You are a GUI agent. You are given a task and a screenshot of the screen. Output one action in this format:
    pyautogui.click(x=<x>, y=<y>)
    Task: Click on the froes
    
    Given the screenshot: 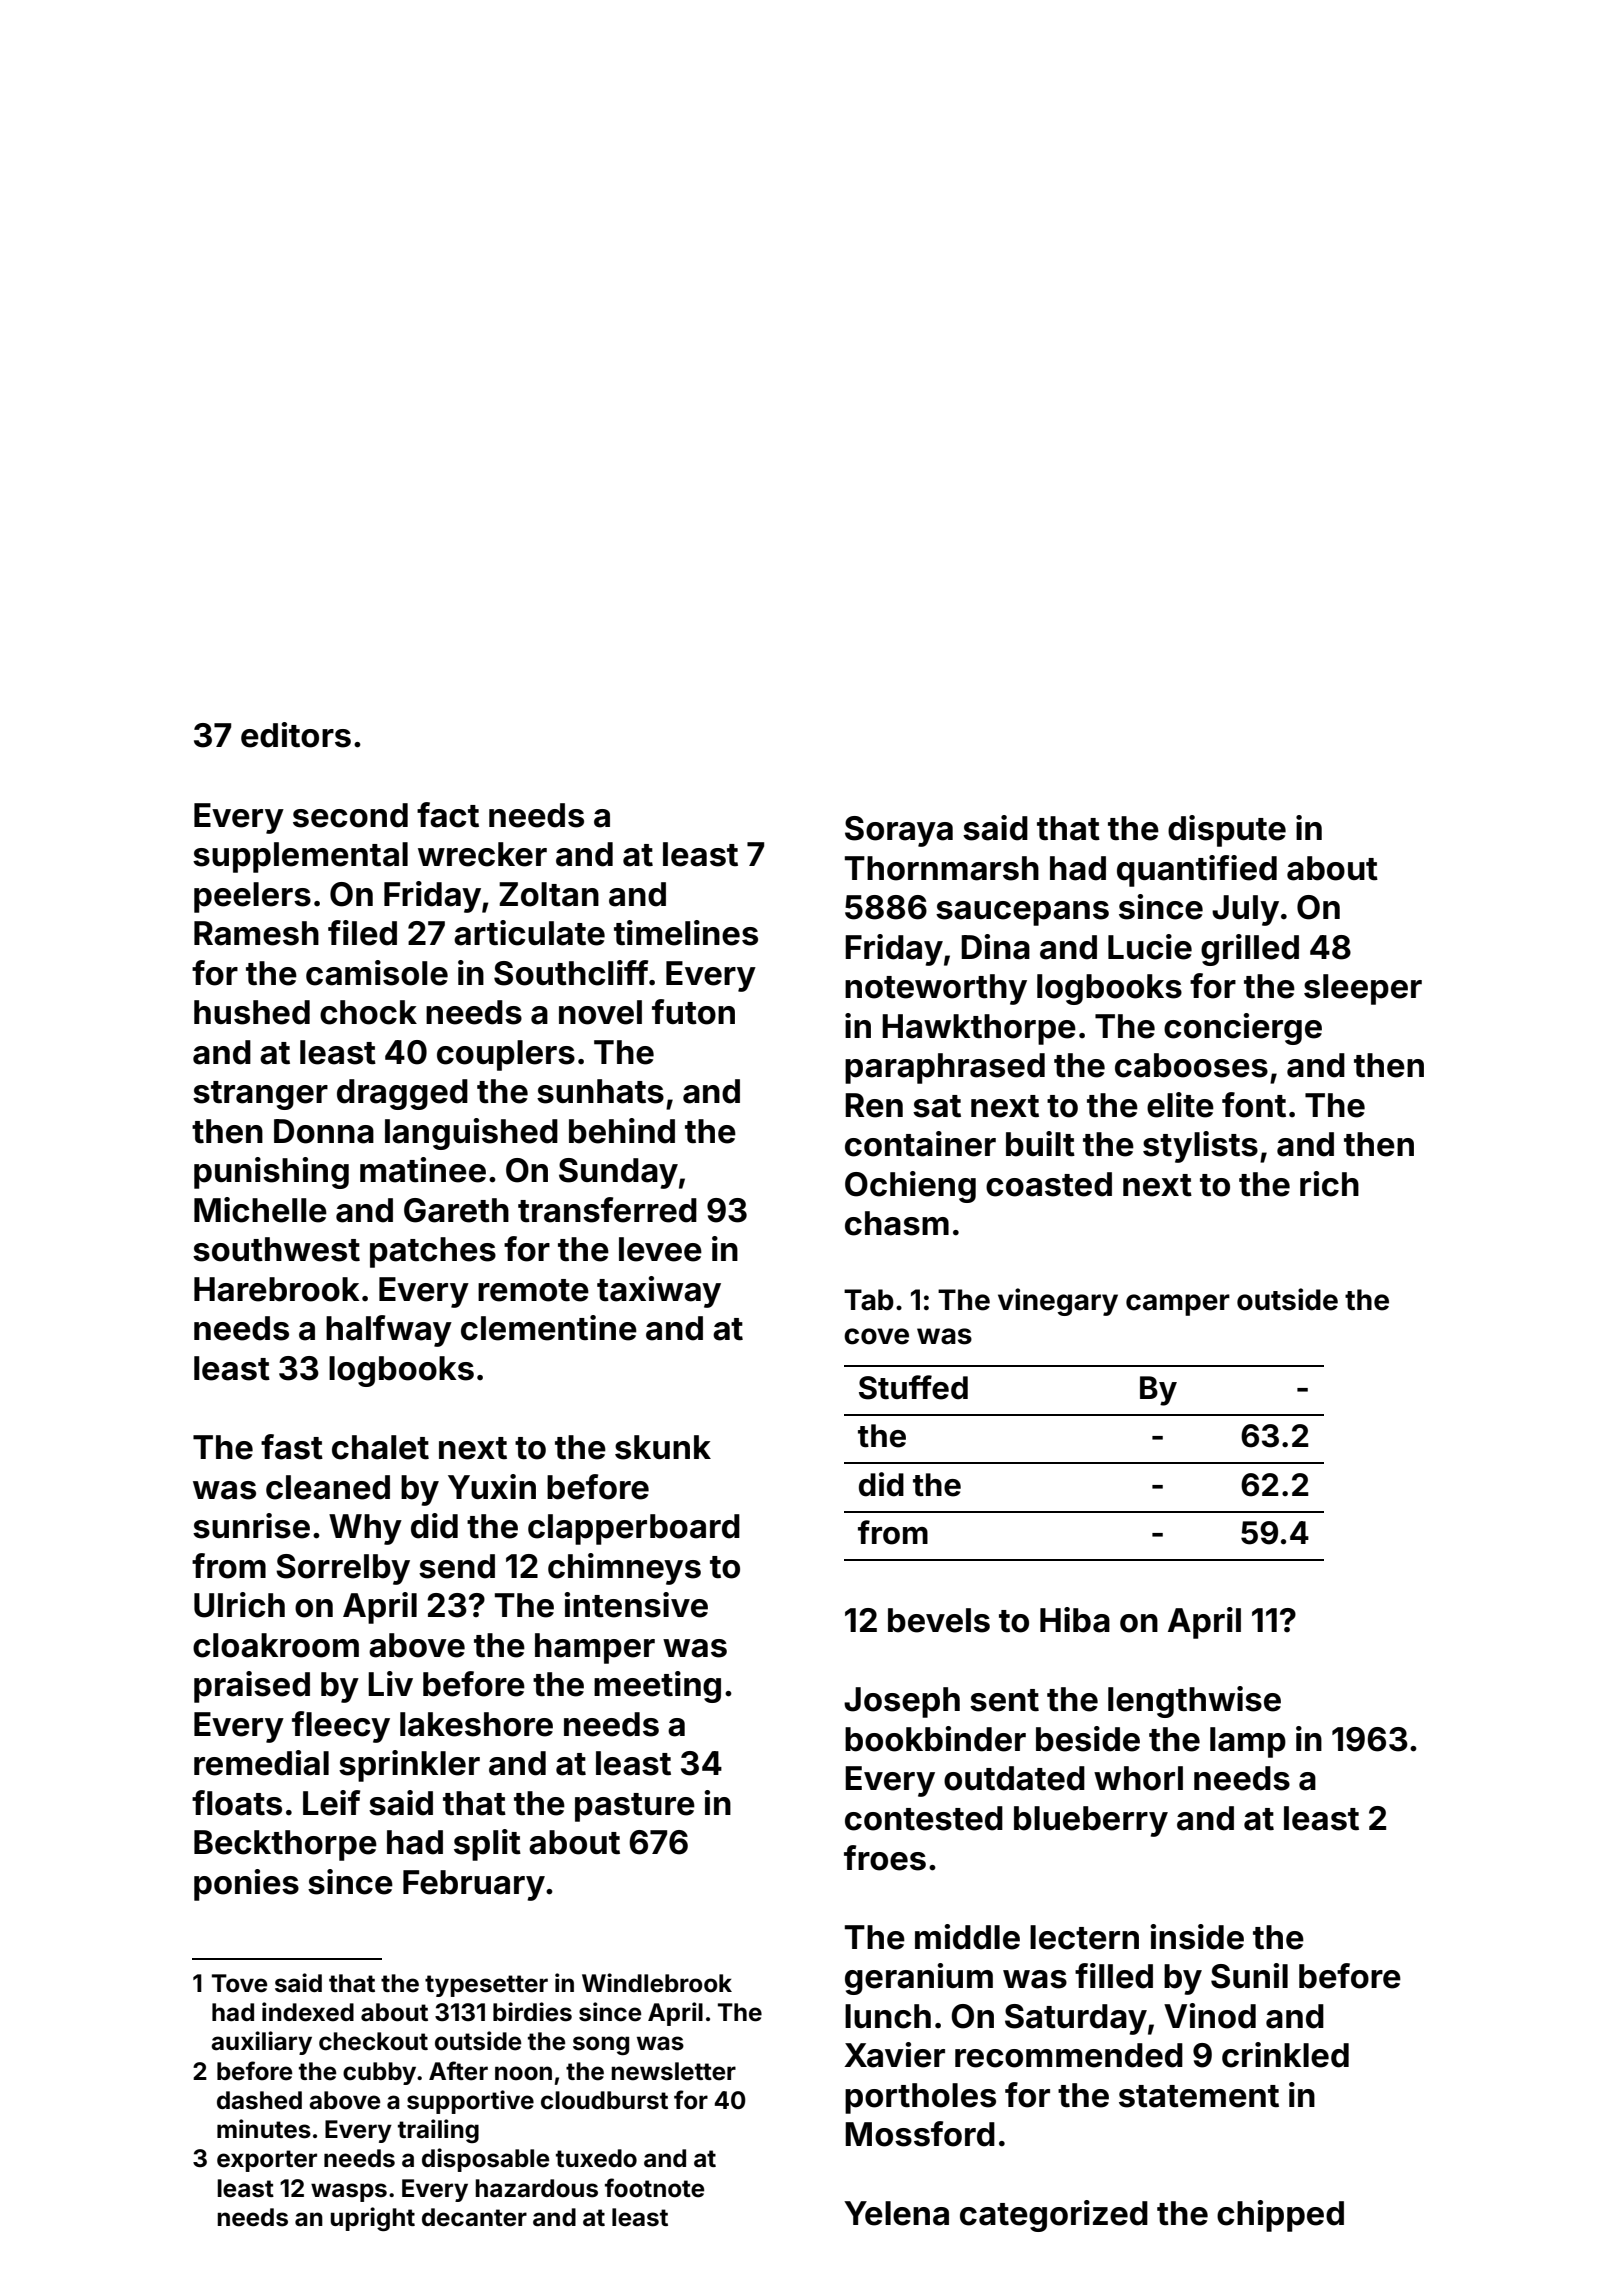 What is the action you would take?
    pyautogui.click(x=885, y=1858)
